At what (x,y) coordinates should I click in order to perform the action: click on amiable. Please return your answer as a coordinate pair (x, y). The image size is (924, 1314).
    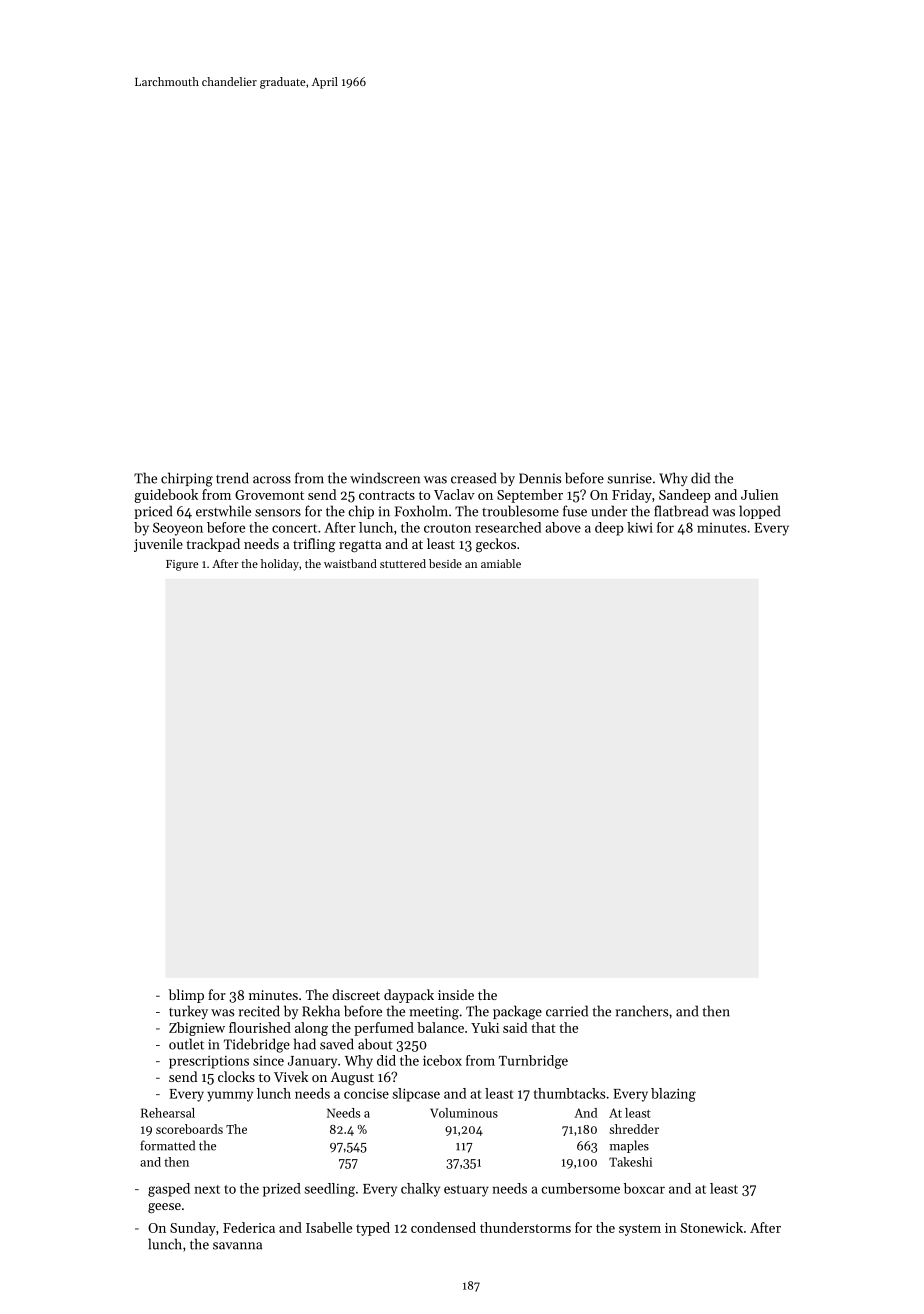
    Looking at the image, I should click on (501, 563).
